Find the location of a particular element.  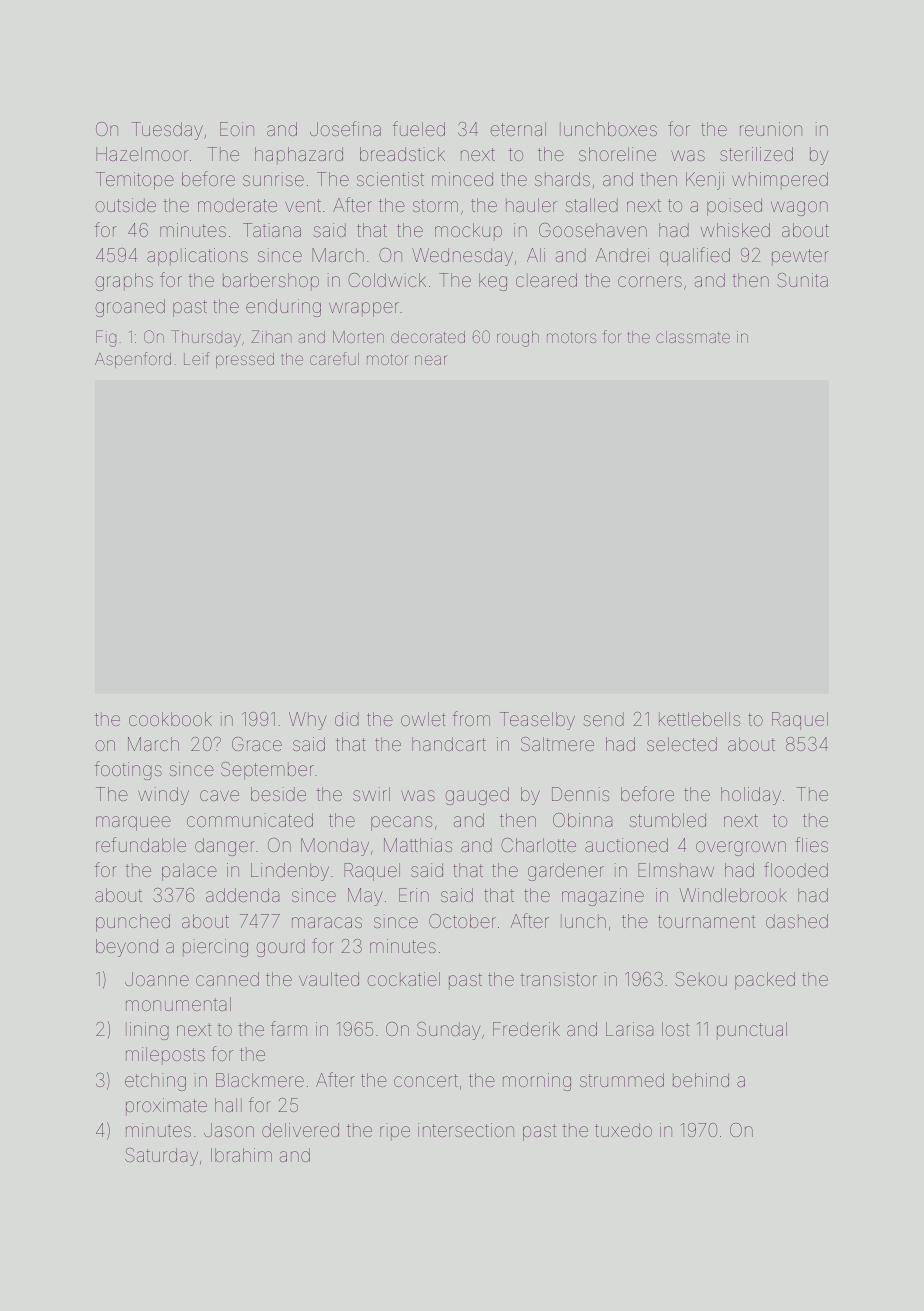

kettlebells is located at coordinates (699, 719).
